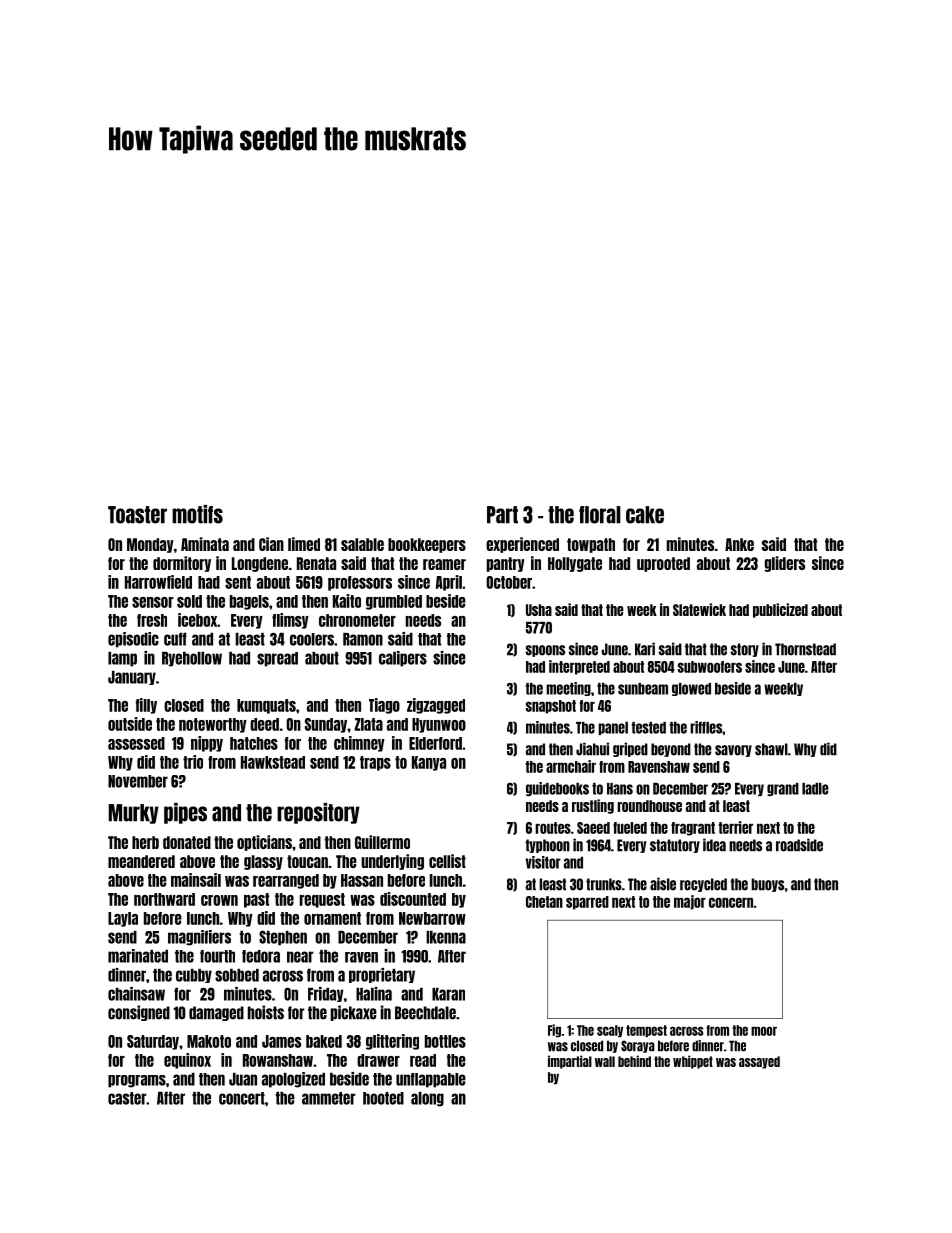  Describe the element at coordinates (759, 1062) in the document. I see `assayed` at that location.
